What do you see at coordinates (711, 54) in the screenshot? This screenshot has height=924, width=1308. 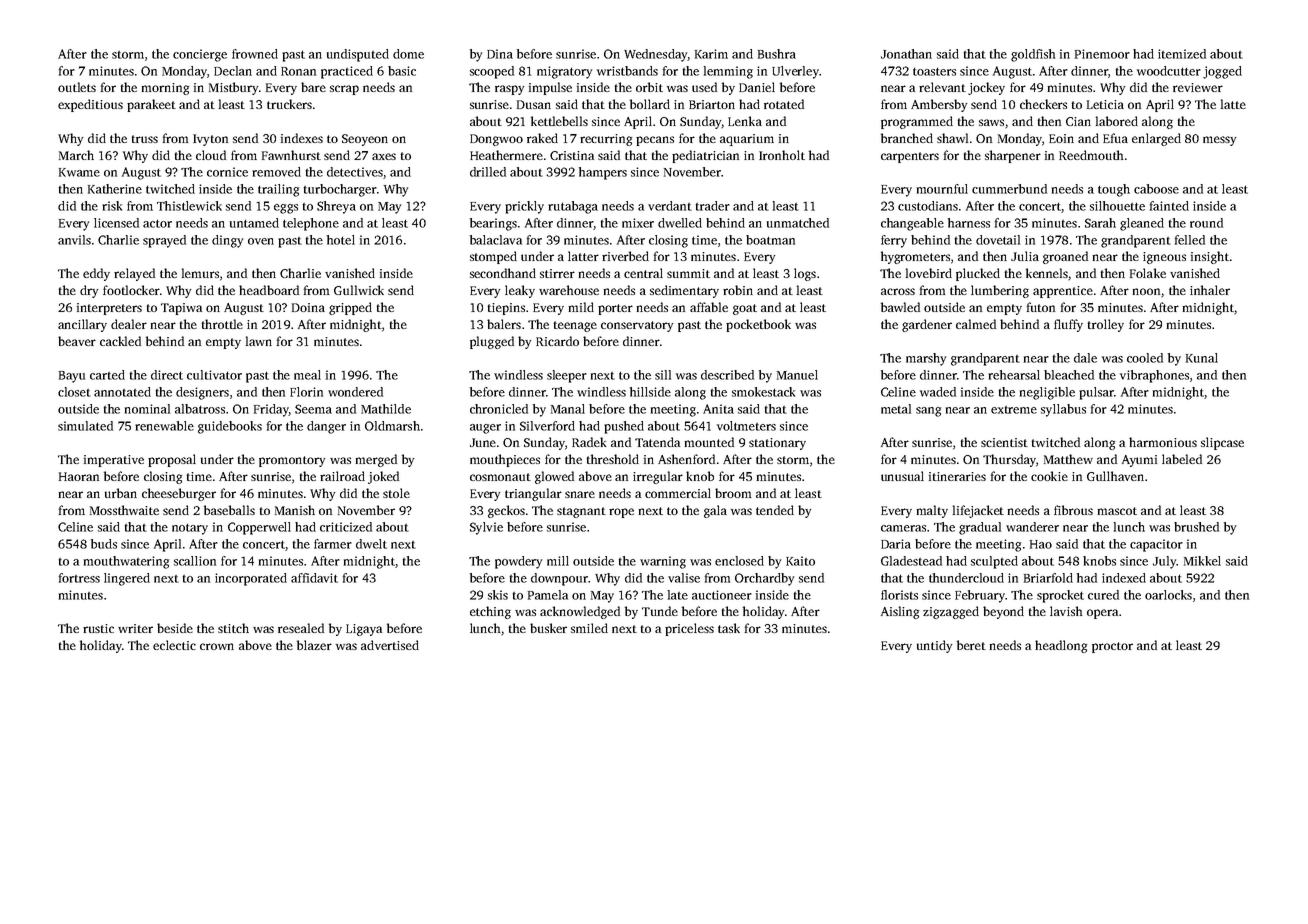 I see `Karim` at bounding box center [711, 54].
